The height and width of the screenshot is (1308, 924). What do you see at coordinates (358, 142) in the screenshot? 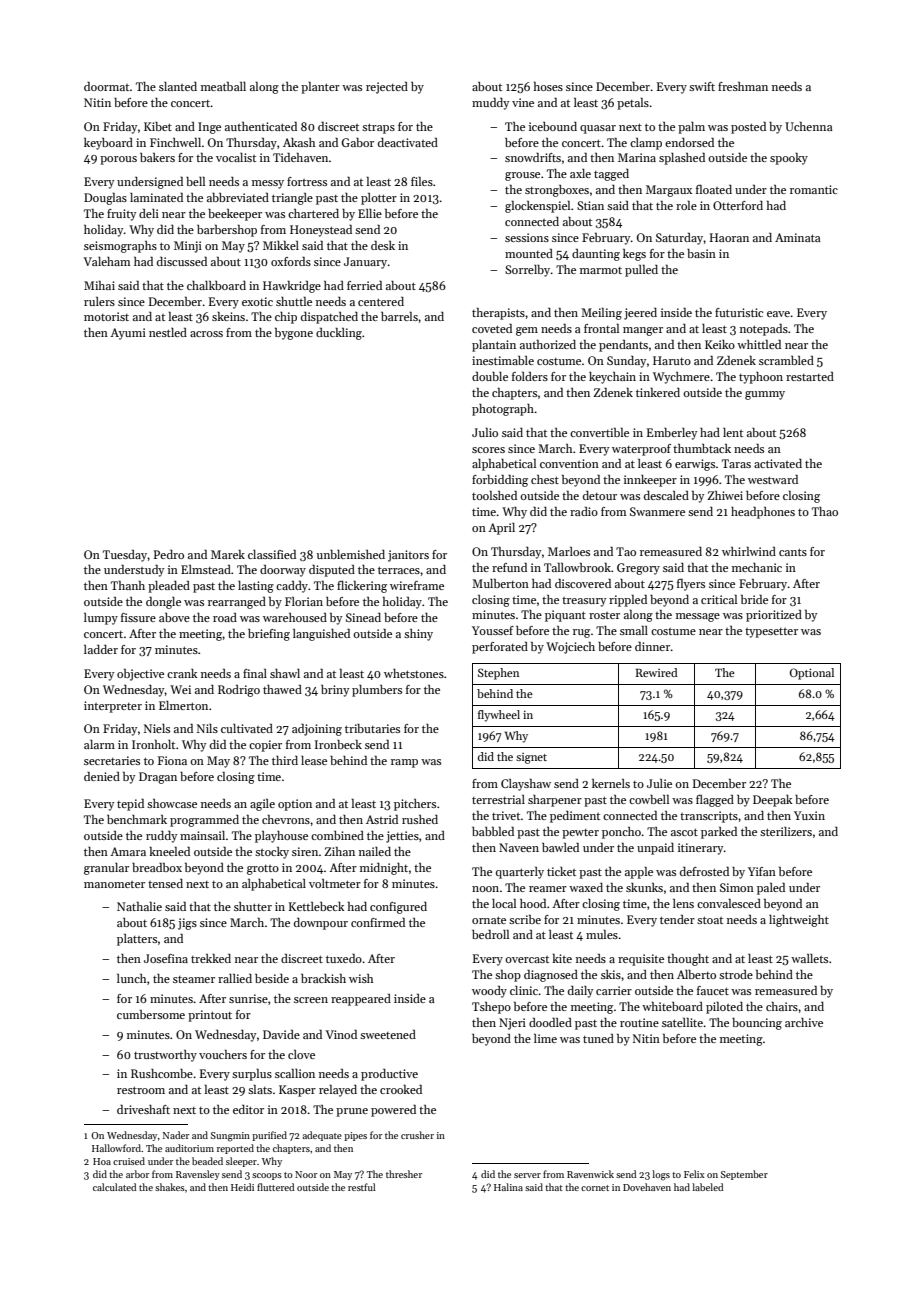
I see `Gabor` at bounding box center [358, 142].
